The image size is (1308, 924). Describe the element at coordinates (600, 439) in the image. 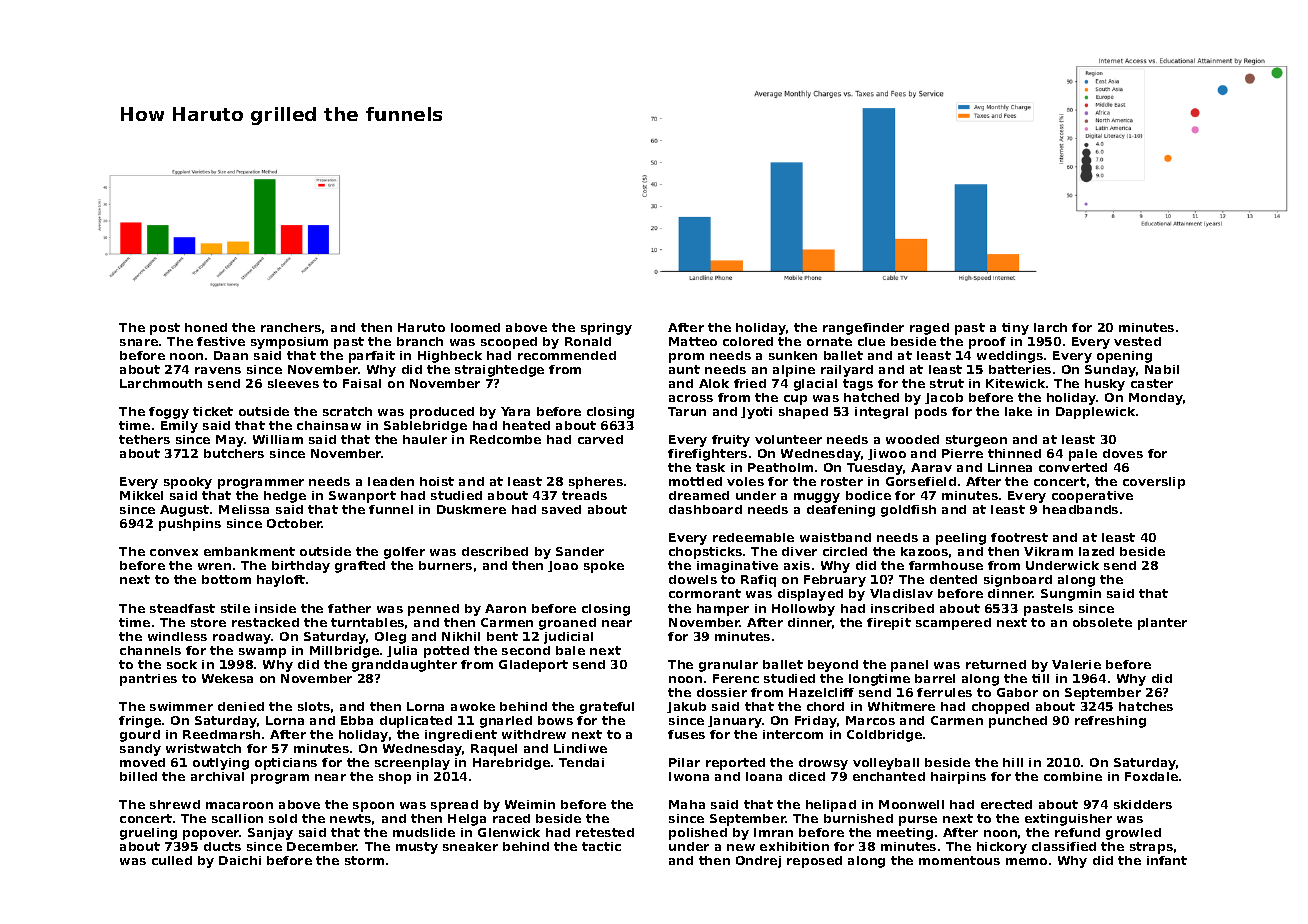

I see `carved` at that location.
